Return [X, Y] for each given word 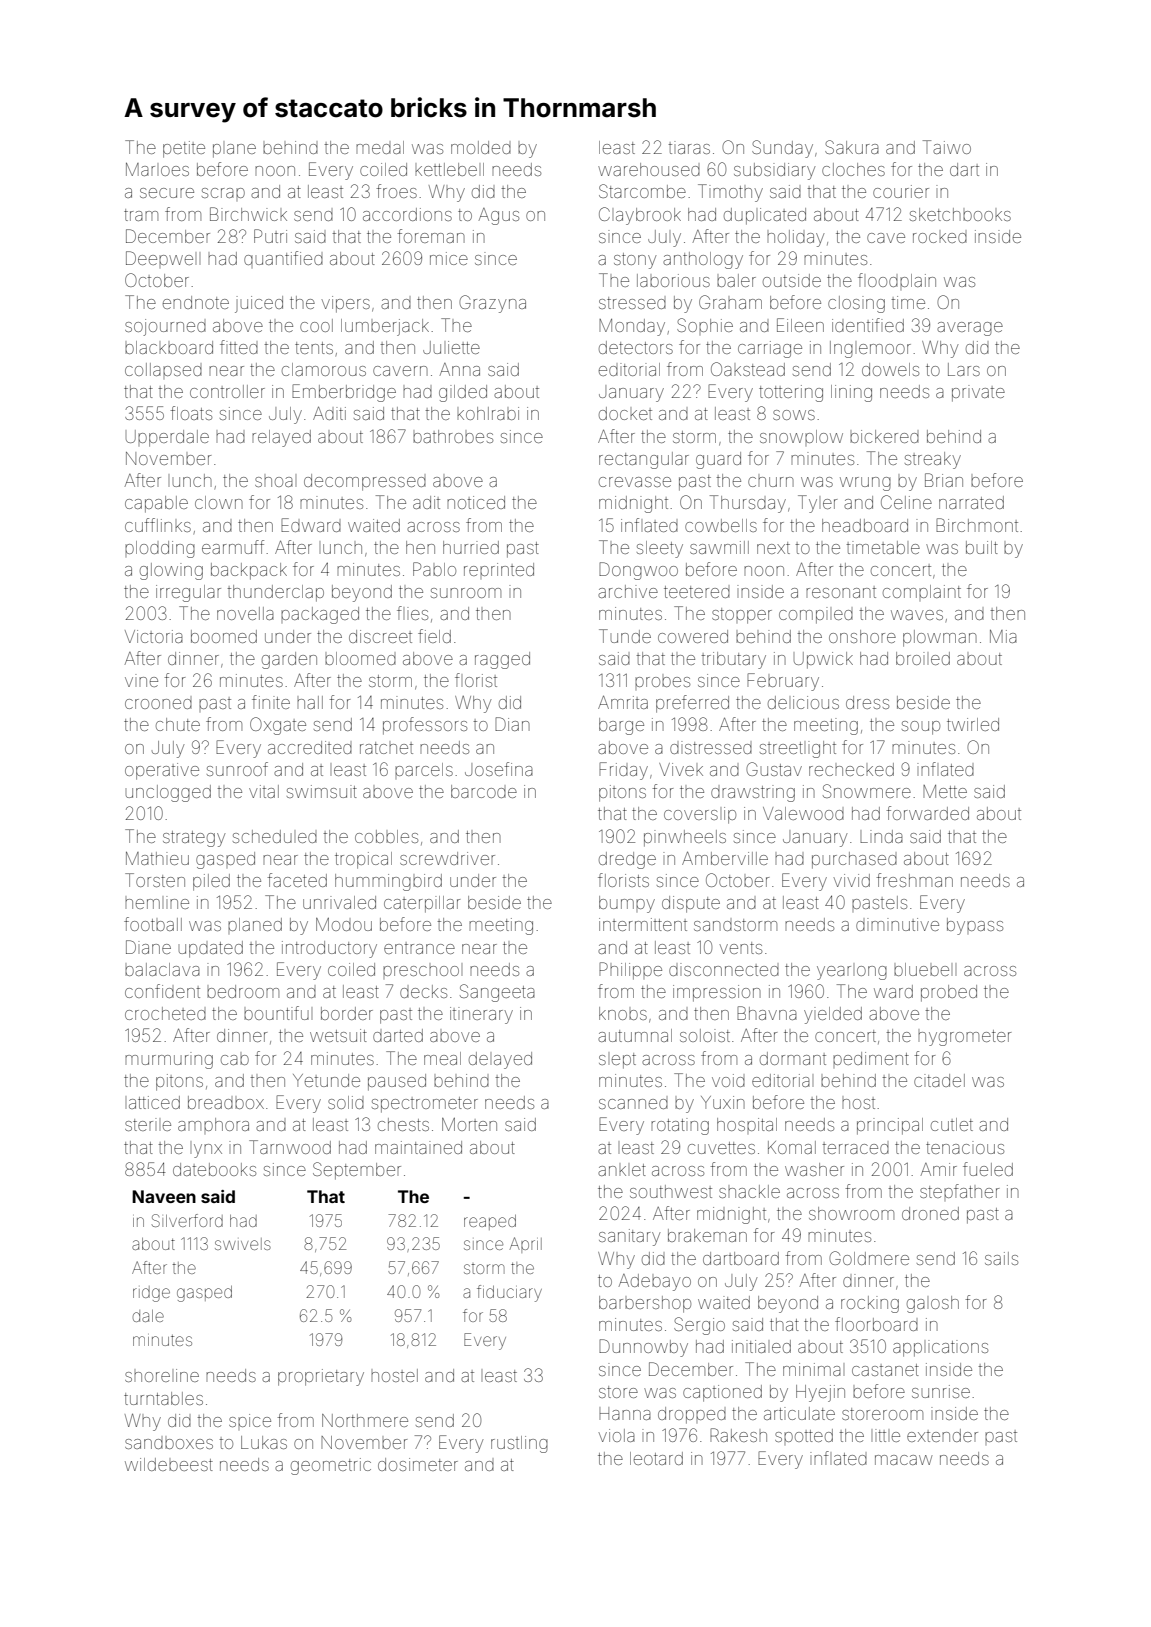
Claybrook [640, 216]
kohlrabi [488, 413]
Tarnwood [290, 1147]
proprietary [321, 1377]
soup [921, 728]
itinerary [481, 1015]
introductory [329, 949]
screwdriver [447, 858]
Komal [792, 1147]
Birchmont [977, 525]
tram [141, 215]
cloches [853, 169]
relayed [281, 438]
